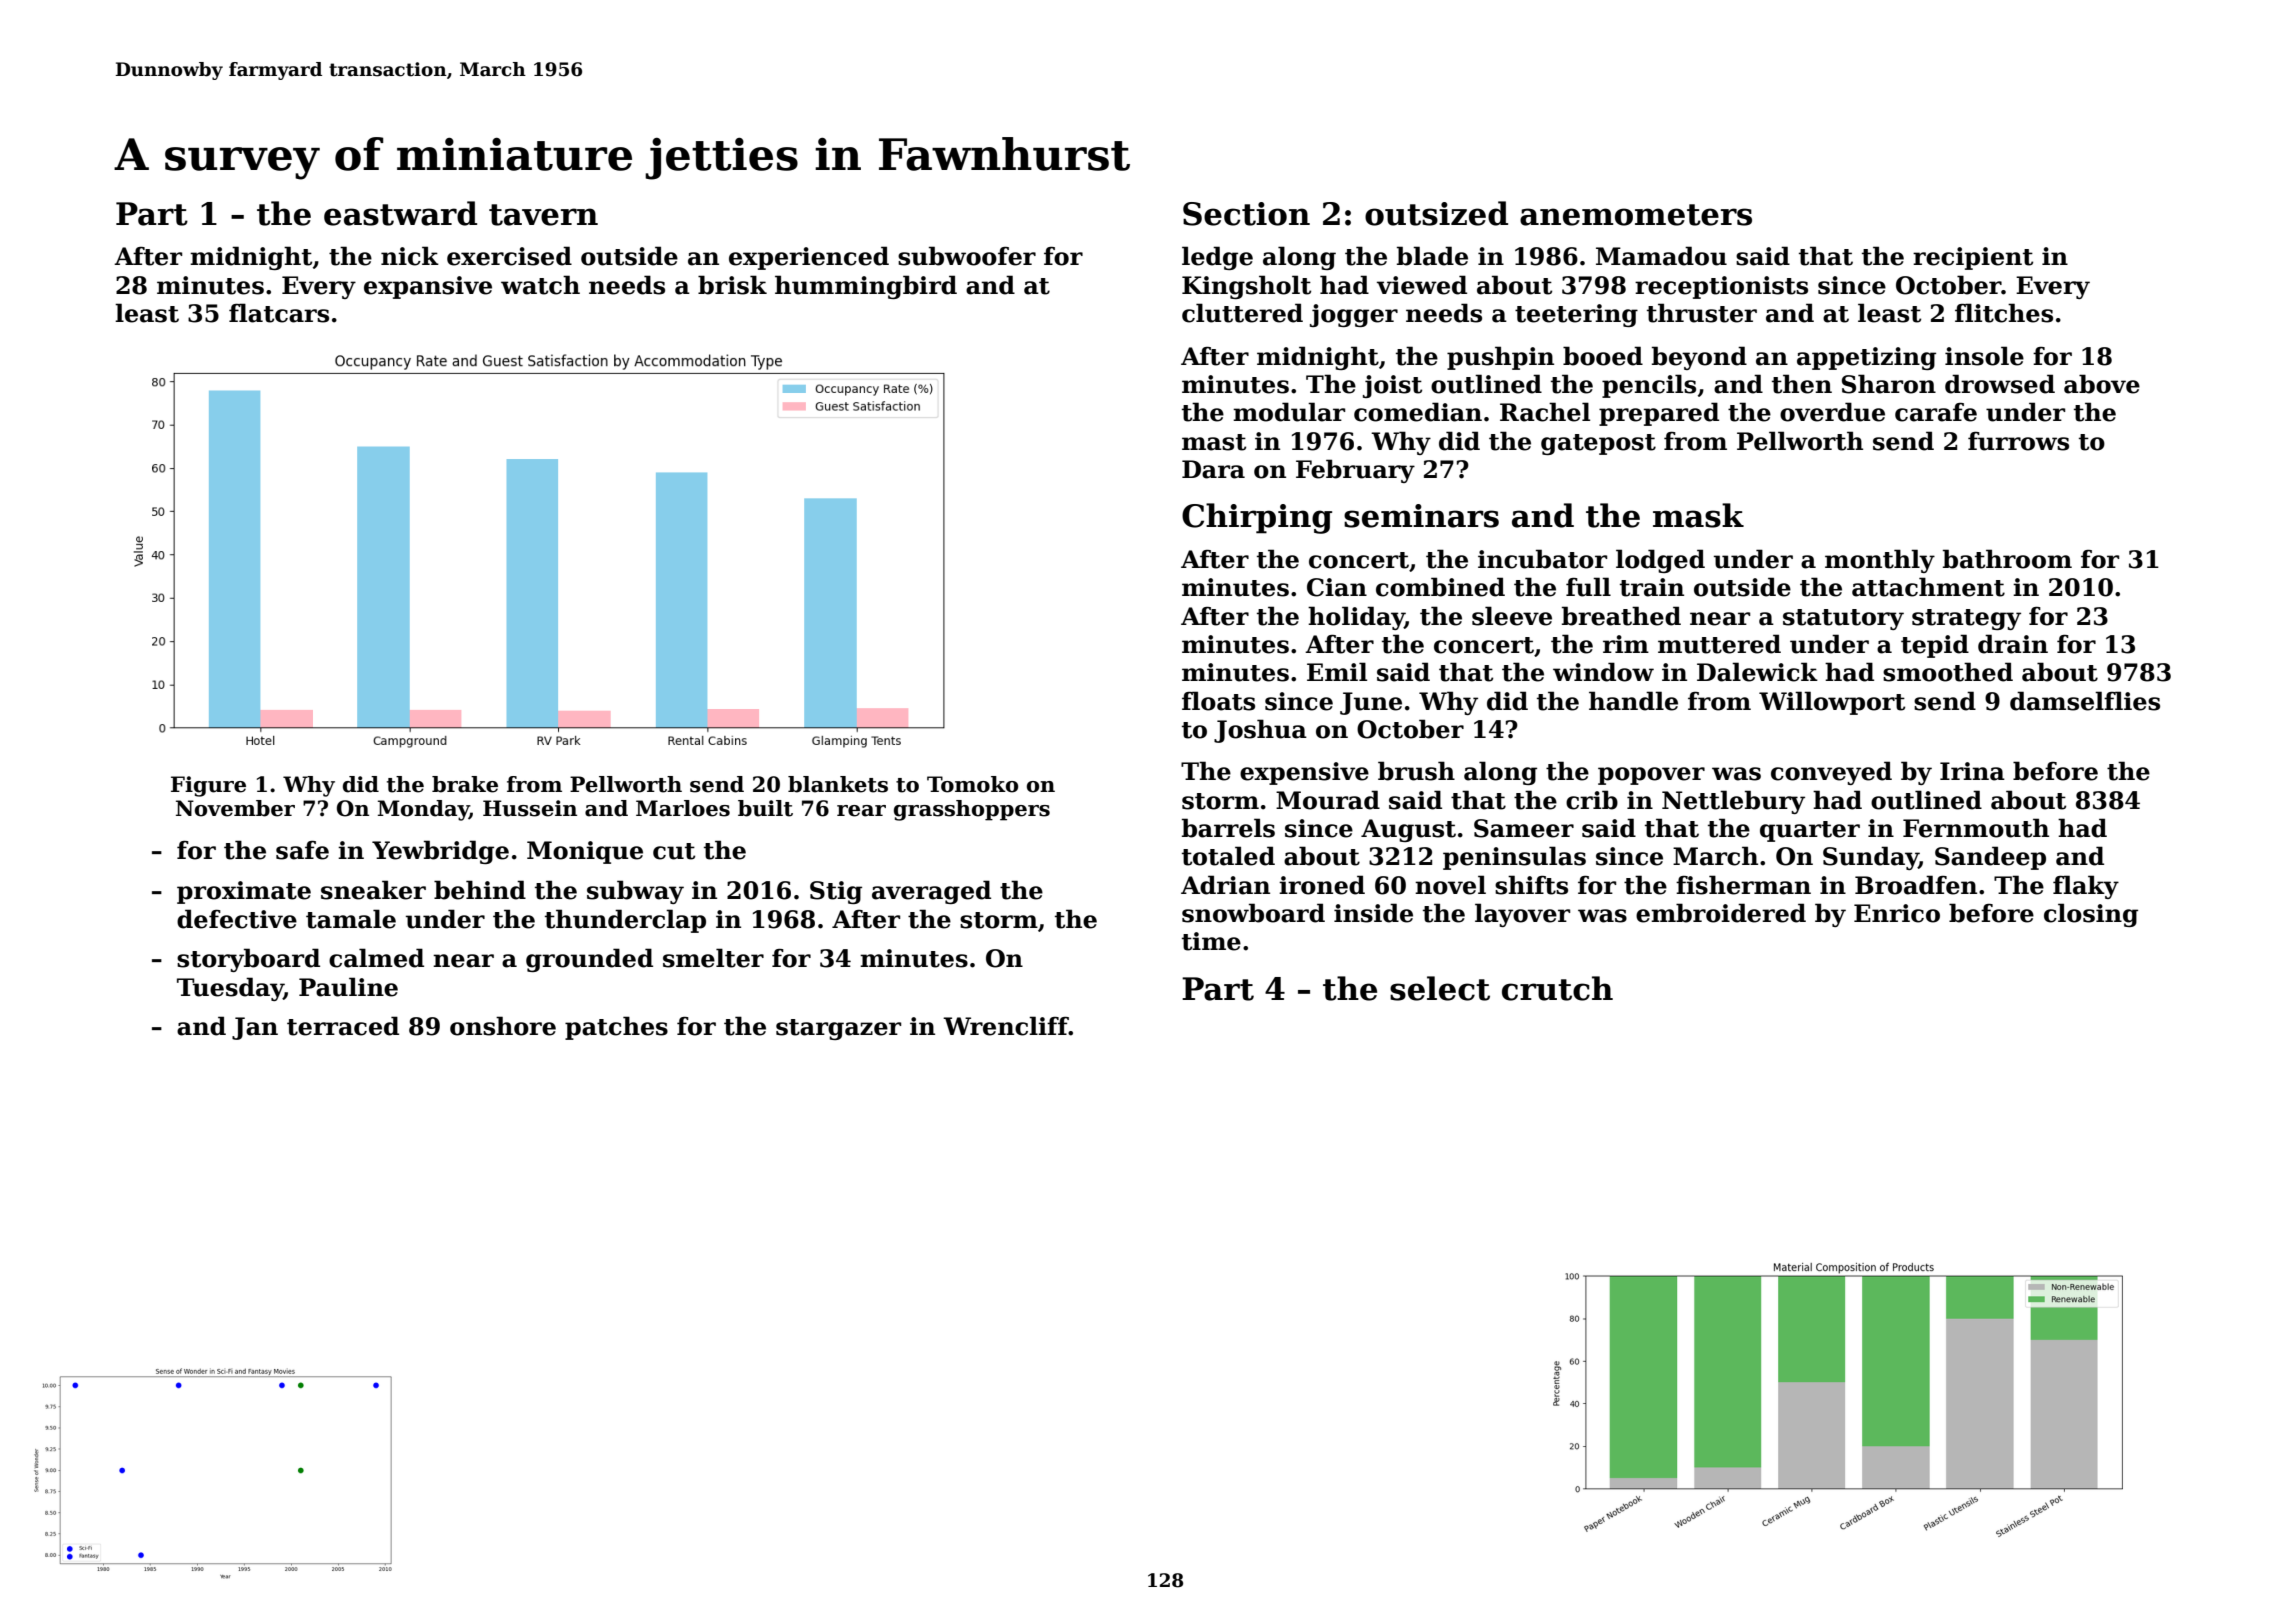 This screenshot has height=1620, width=2292. I want to click on crutch, so click(1557, 988).
